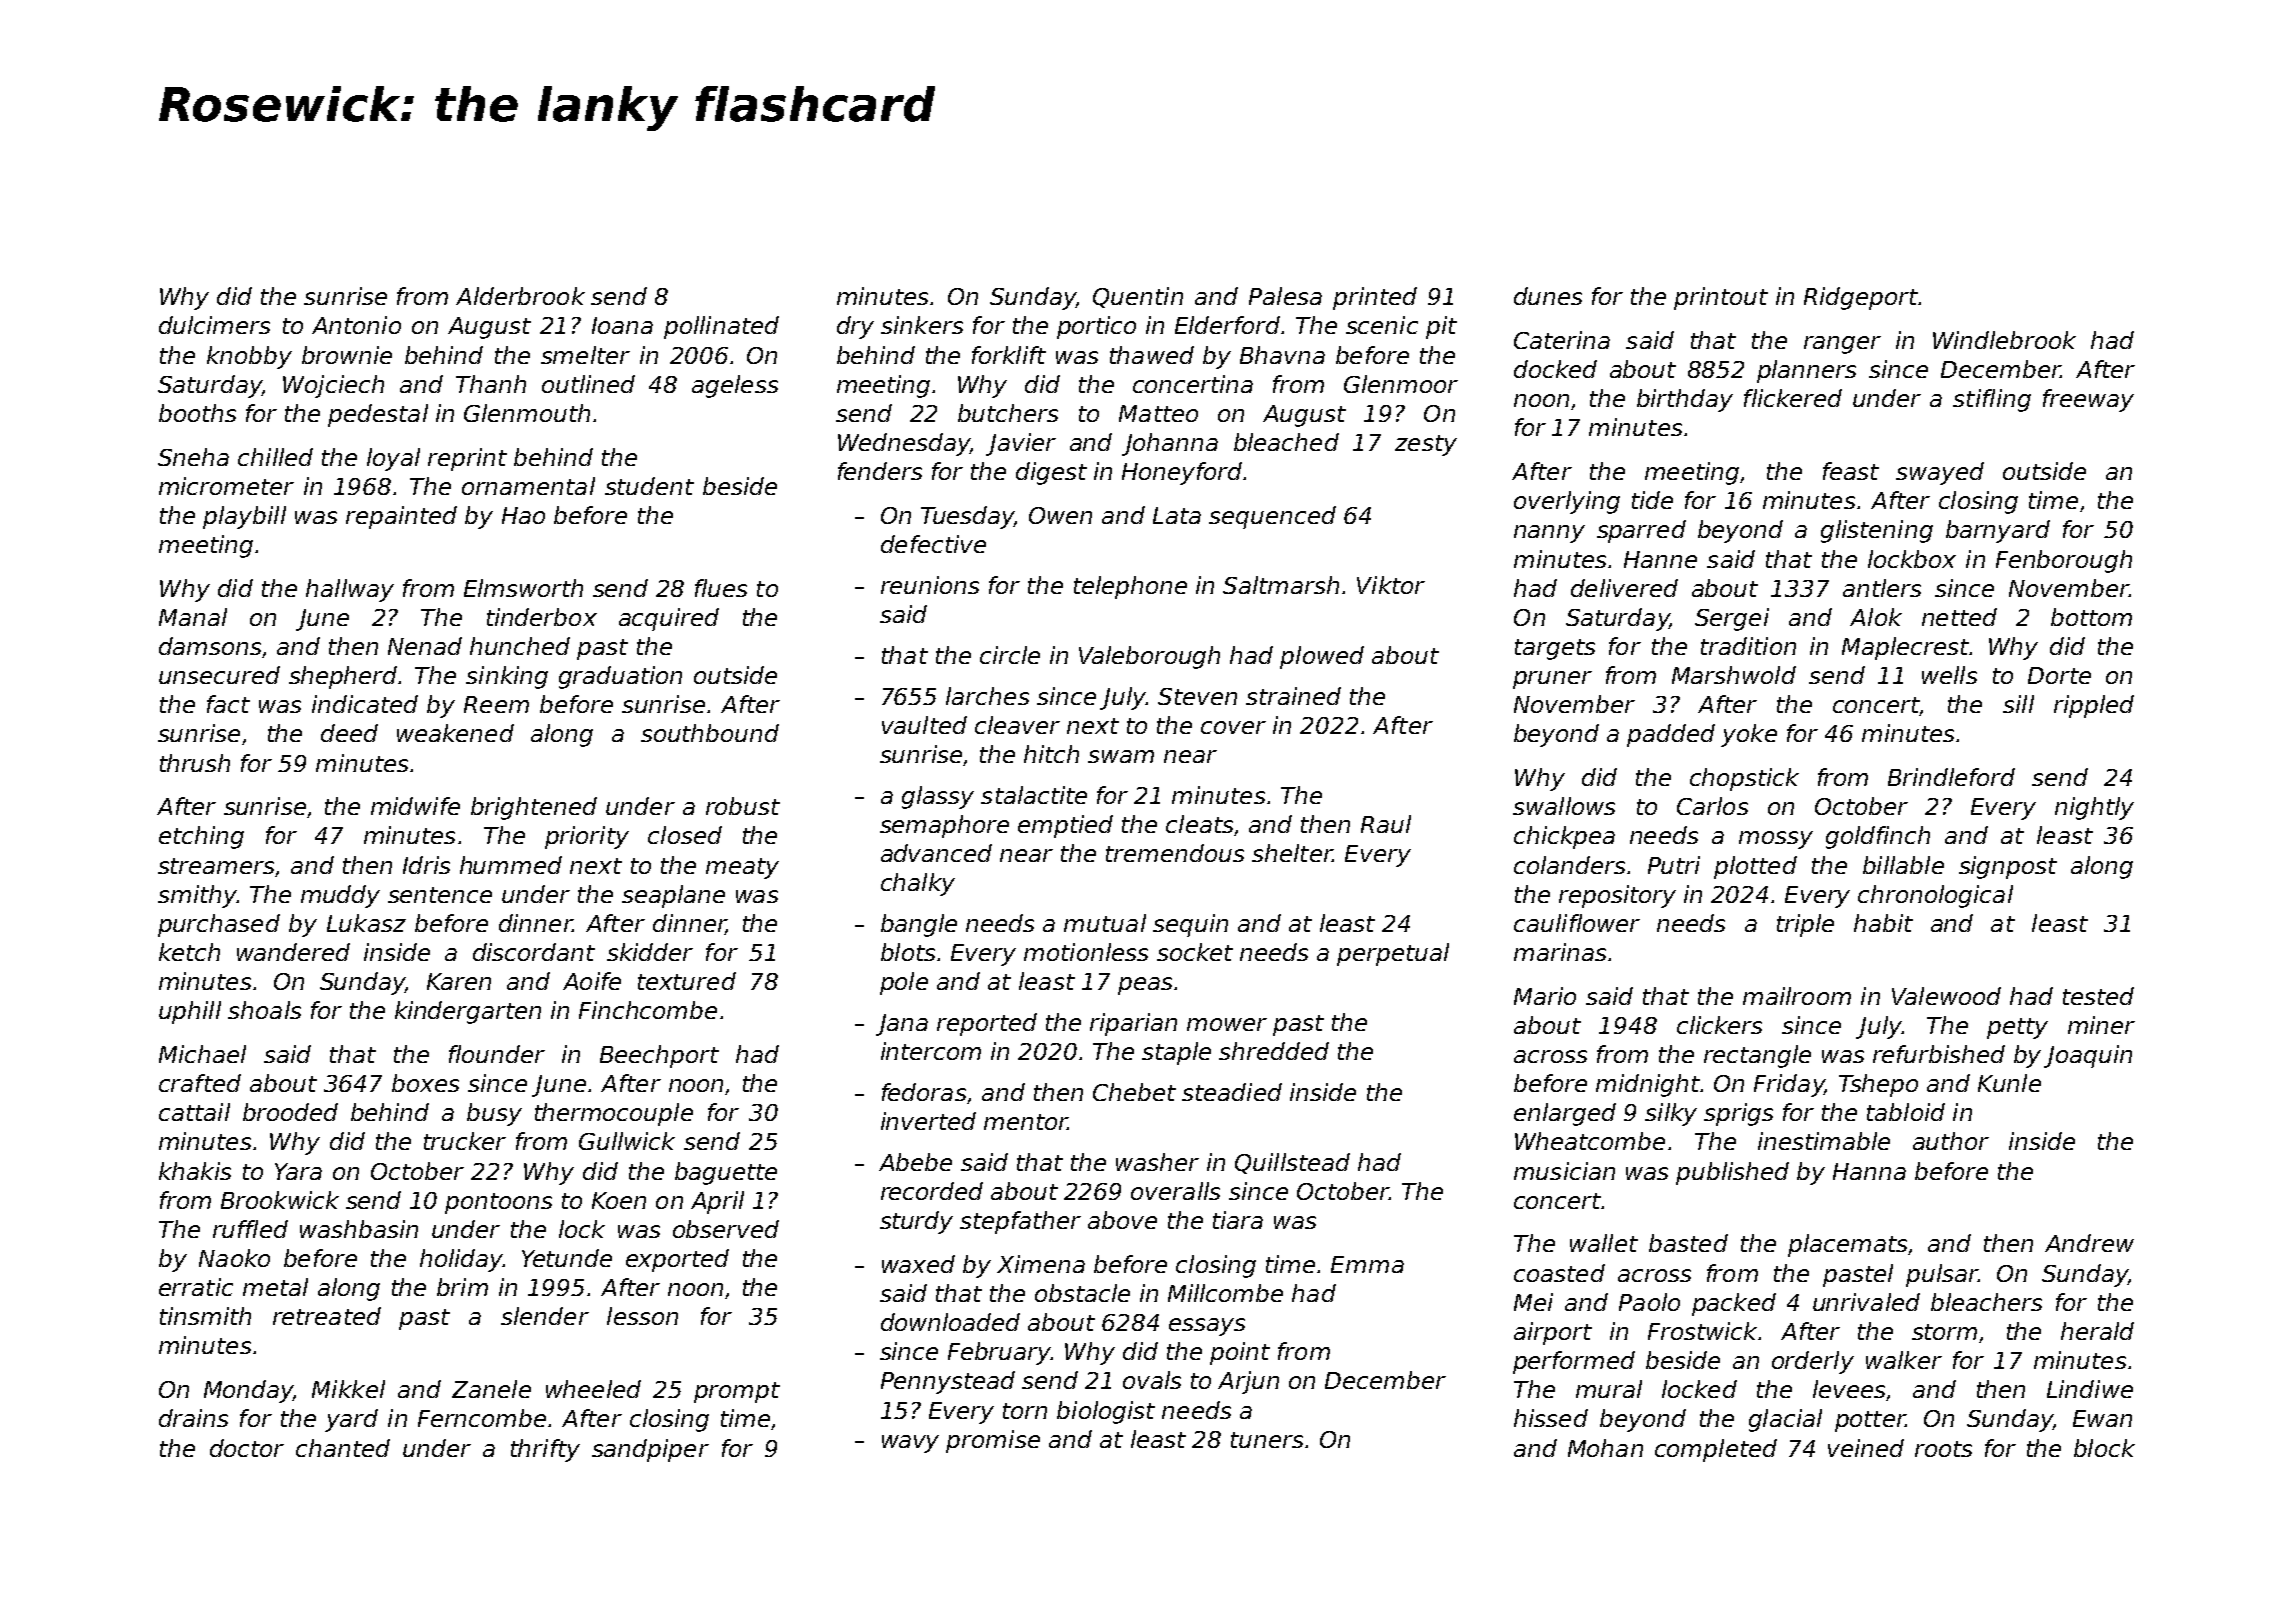  What do you see at coordinates (1905, 648) in the document?
I see `Maplecrest` at bounding box center [1905, 648].
